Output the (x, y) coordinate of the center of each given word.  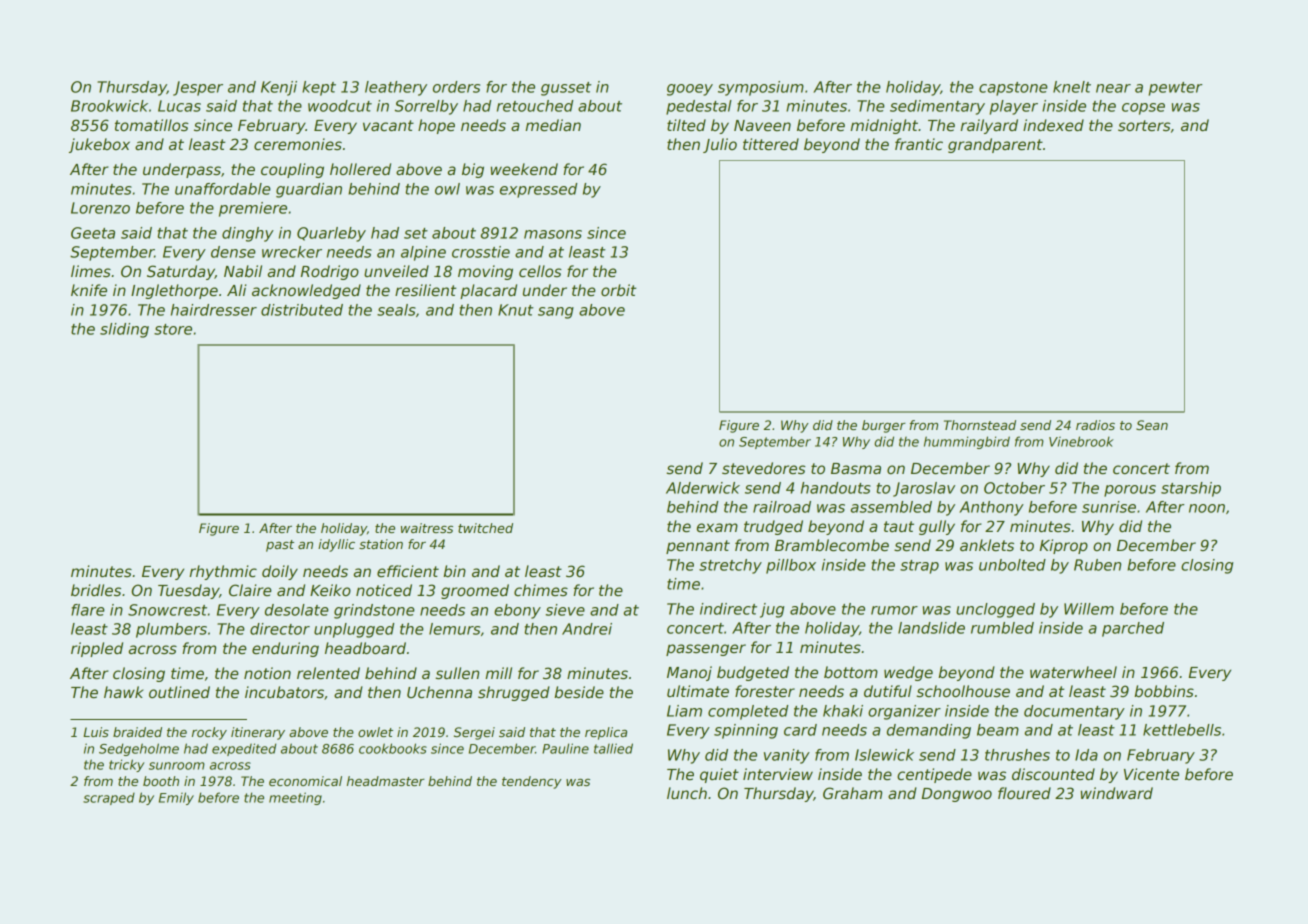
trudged (773, 527)
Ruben (1097, 565)
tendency (532, 782)
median (553, 125)
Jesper (198, 88)
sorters (1144, 125)
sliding (124, 330)
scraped (109, 799)
